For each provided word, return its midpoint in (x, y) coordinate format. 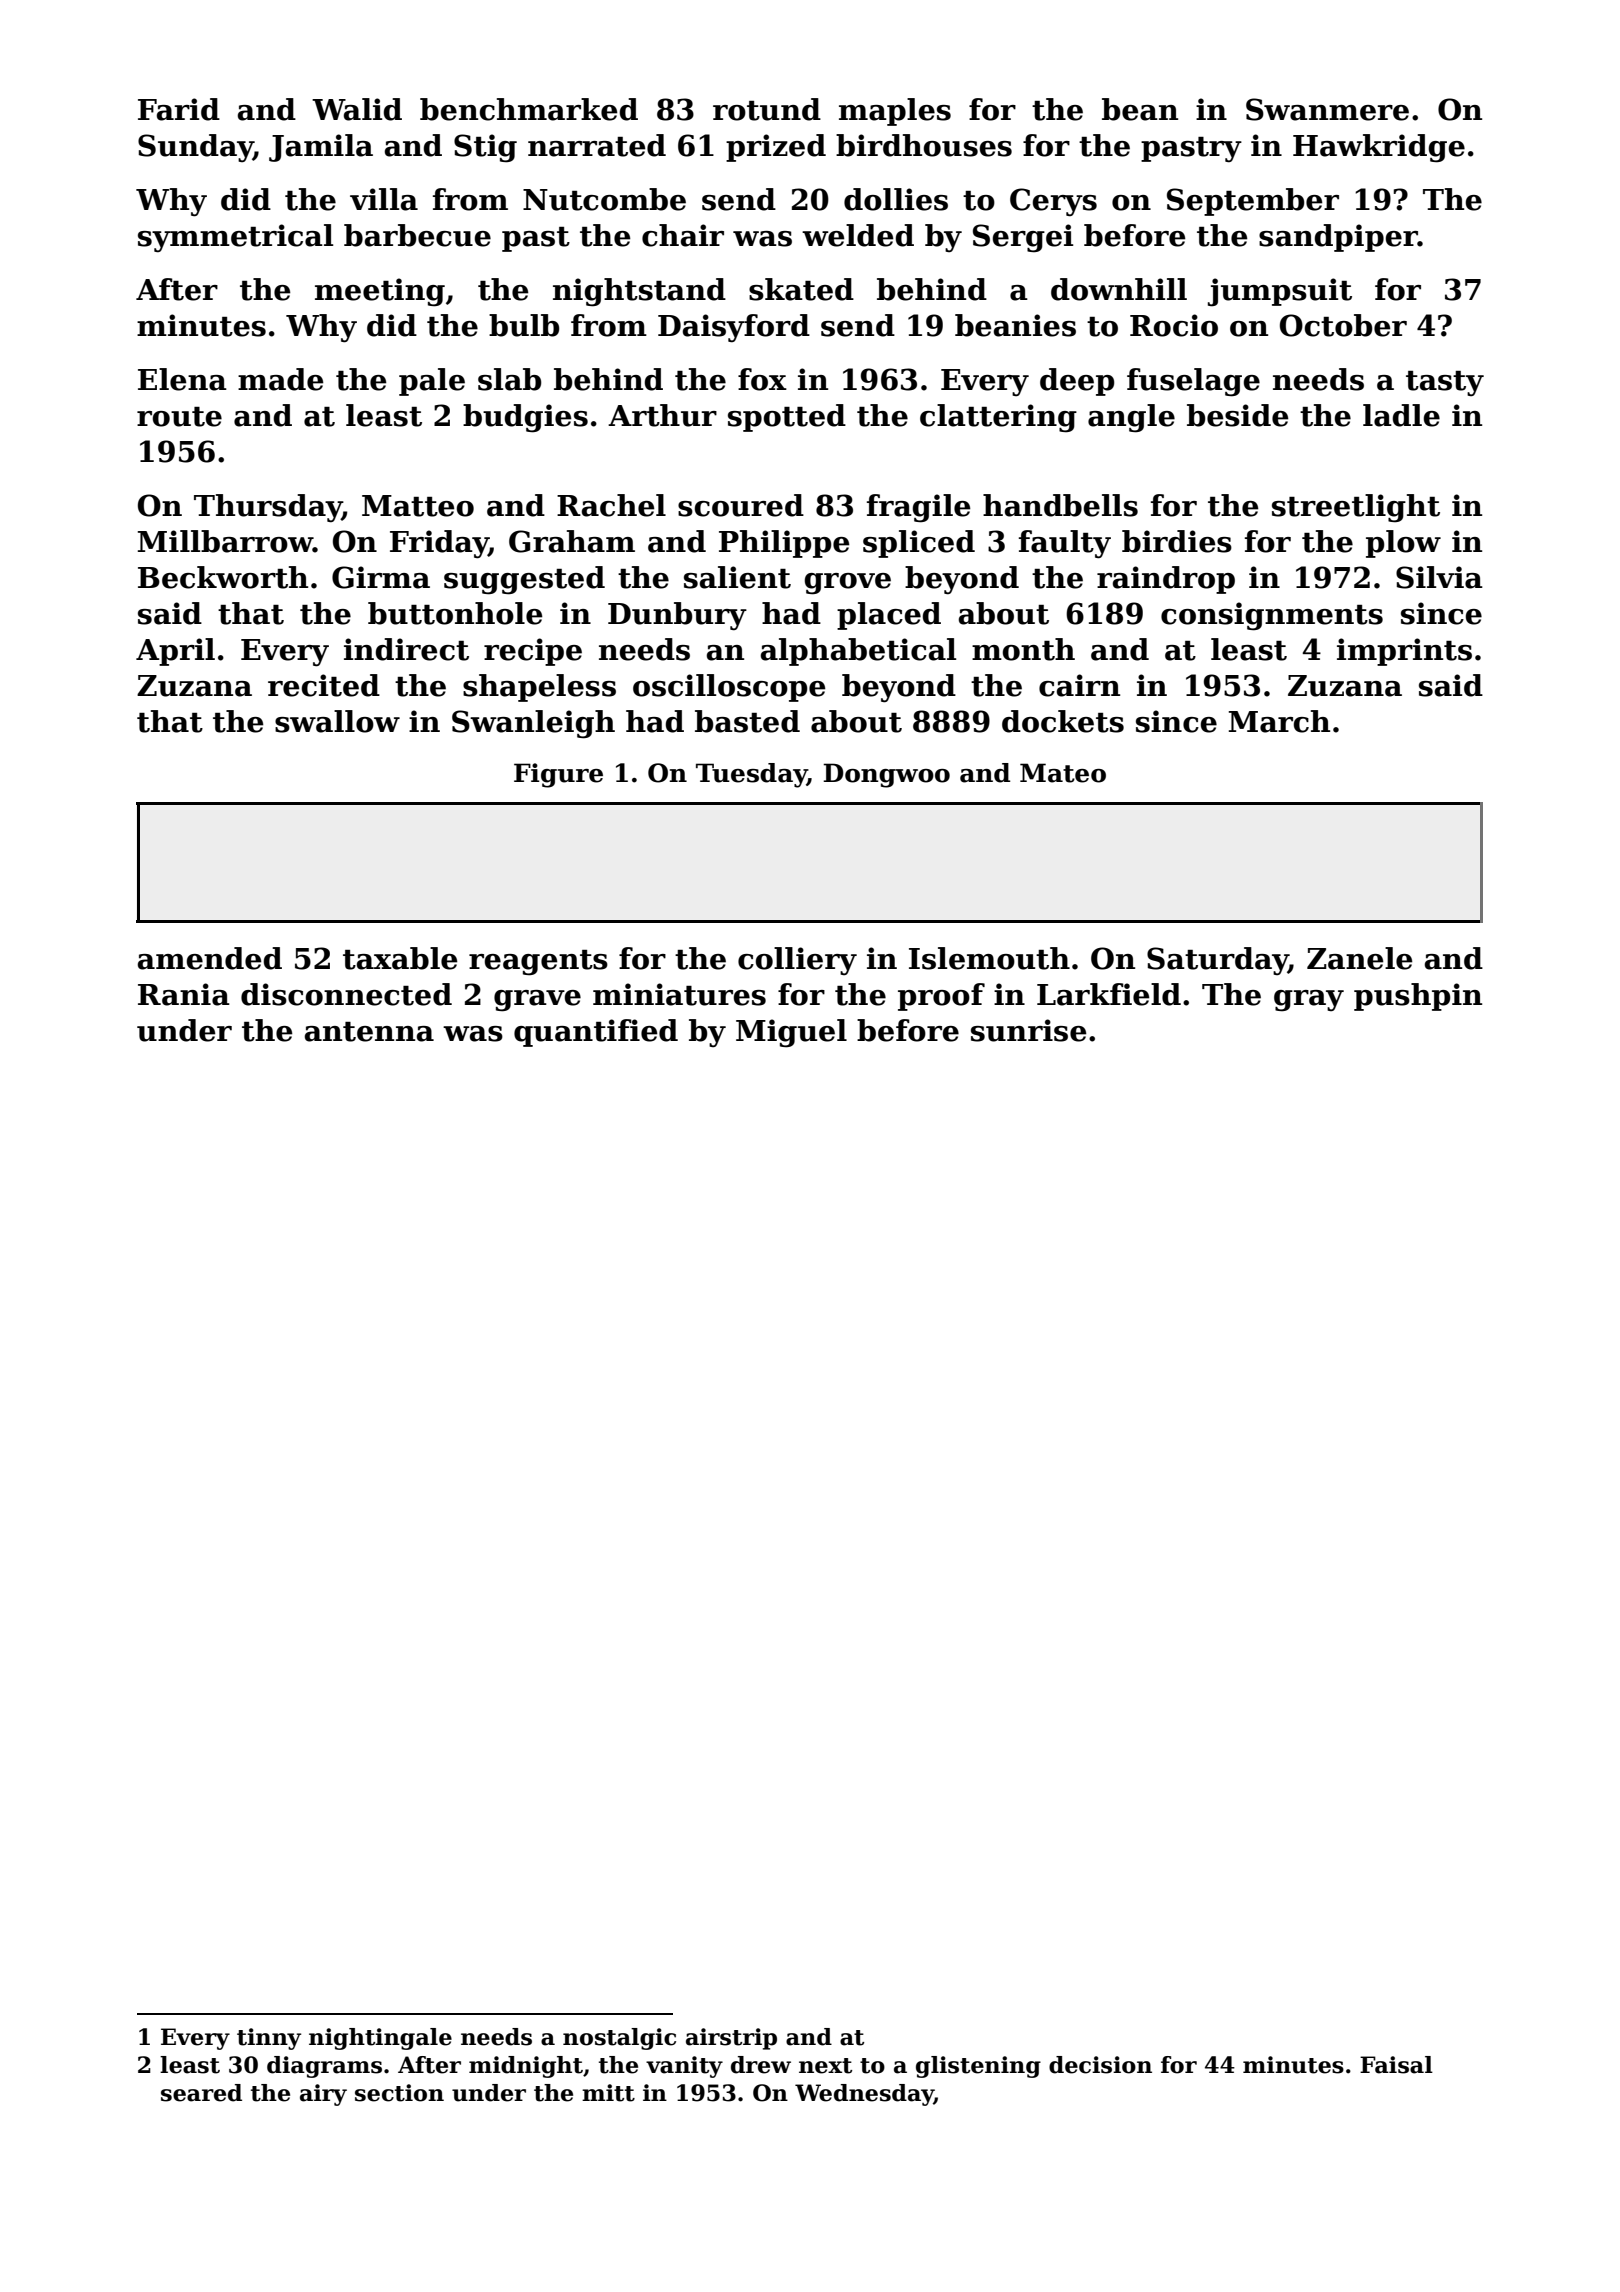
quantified (596, 1033)
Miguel (791, 1033)
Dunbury (677, 616)
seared (201, 2093)
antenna (369, 1032)
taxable (400, 958)
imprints (1404, 652)
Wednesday (864, 2095)
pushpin (1418, 997)
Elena (182, 379)
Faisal (1396, 2065)
